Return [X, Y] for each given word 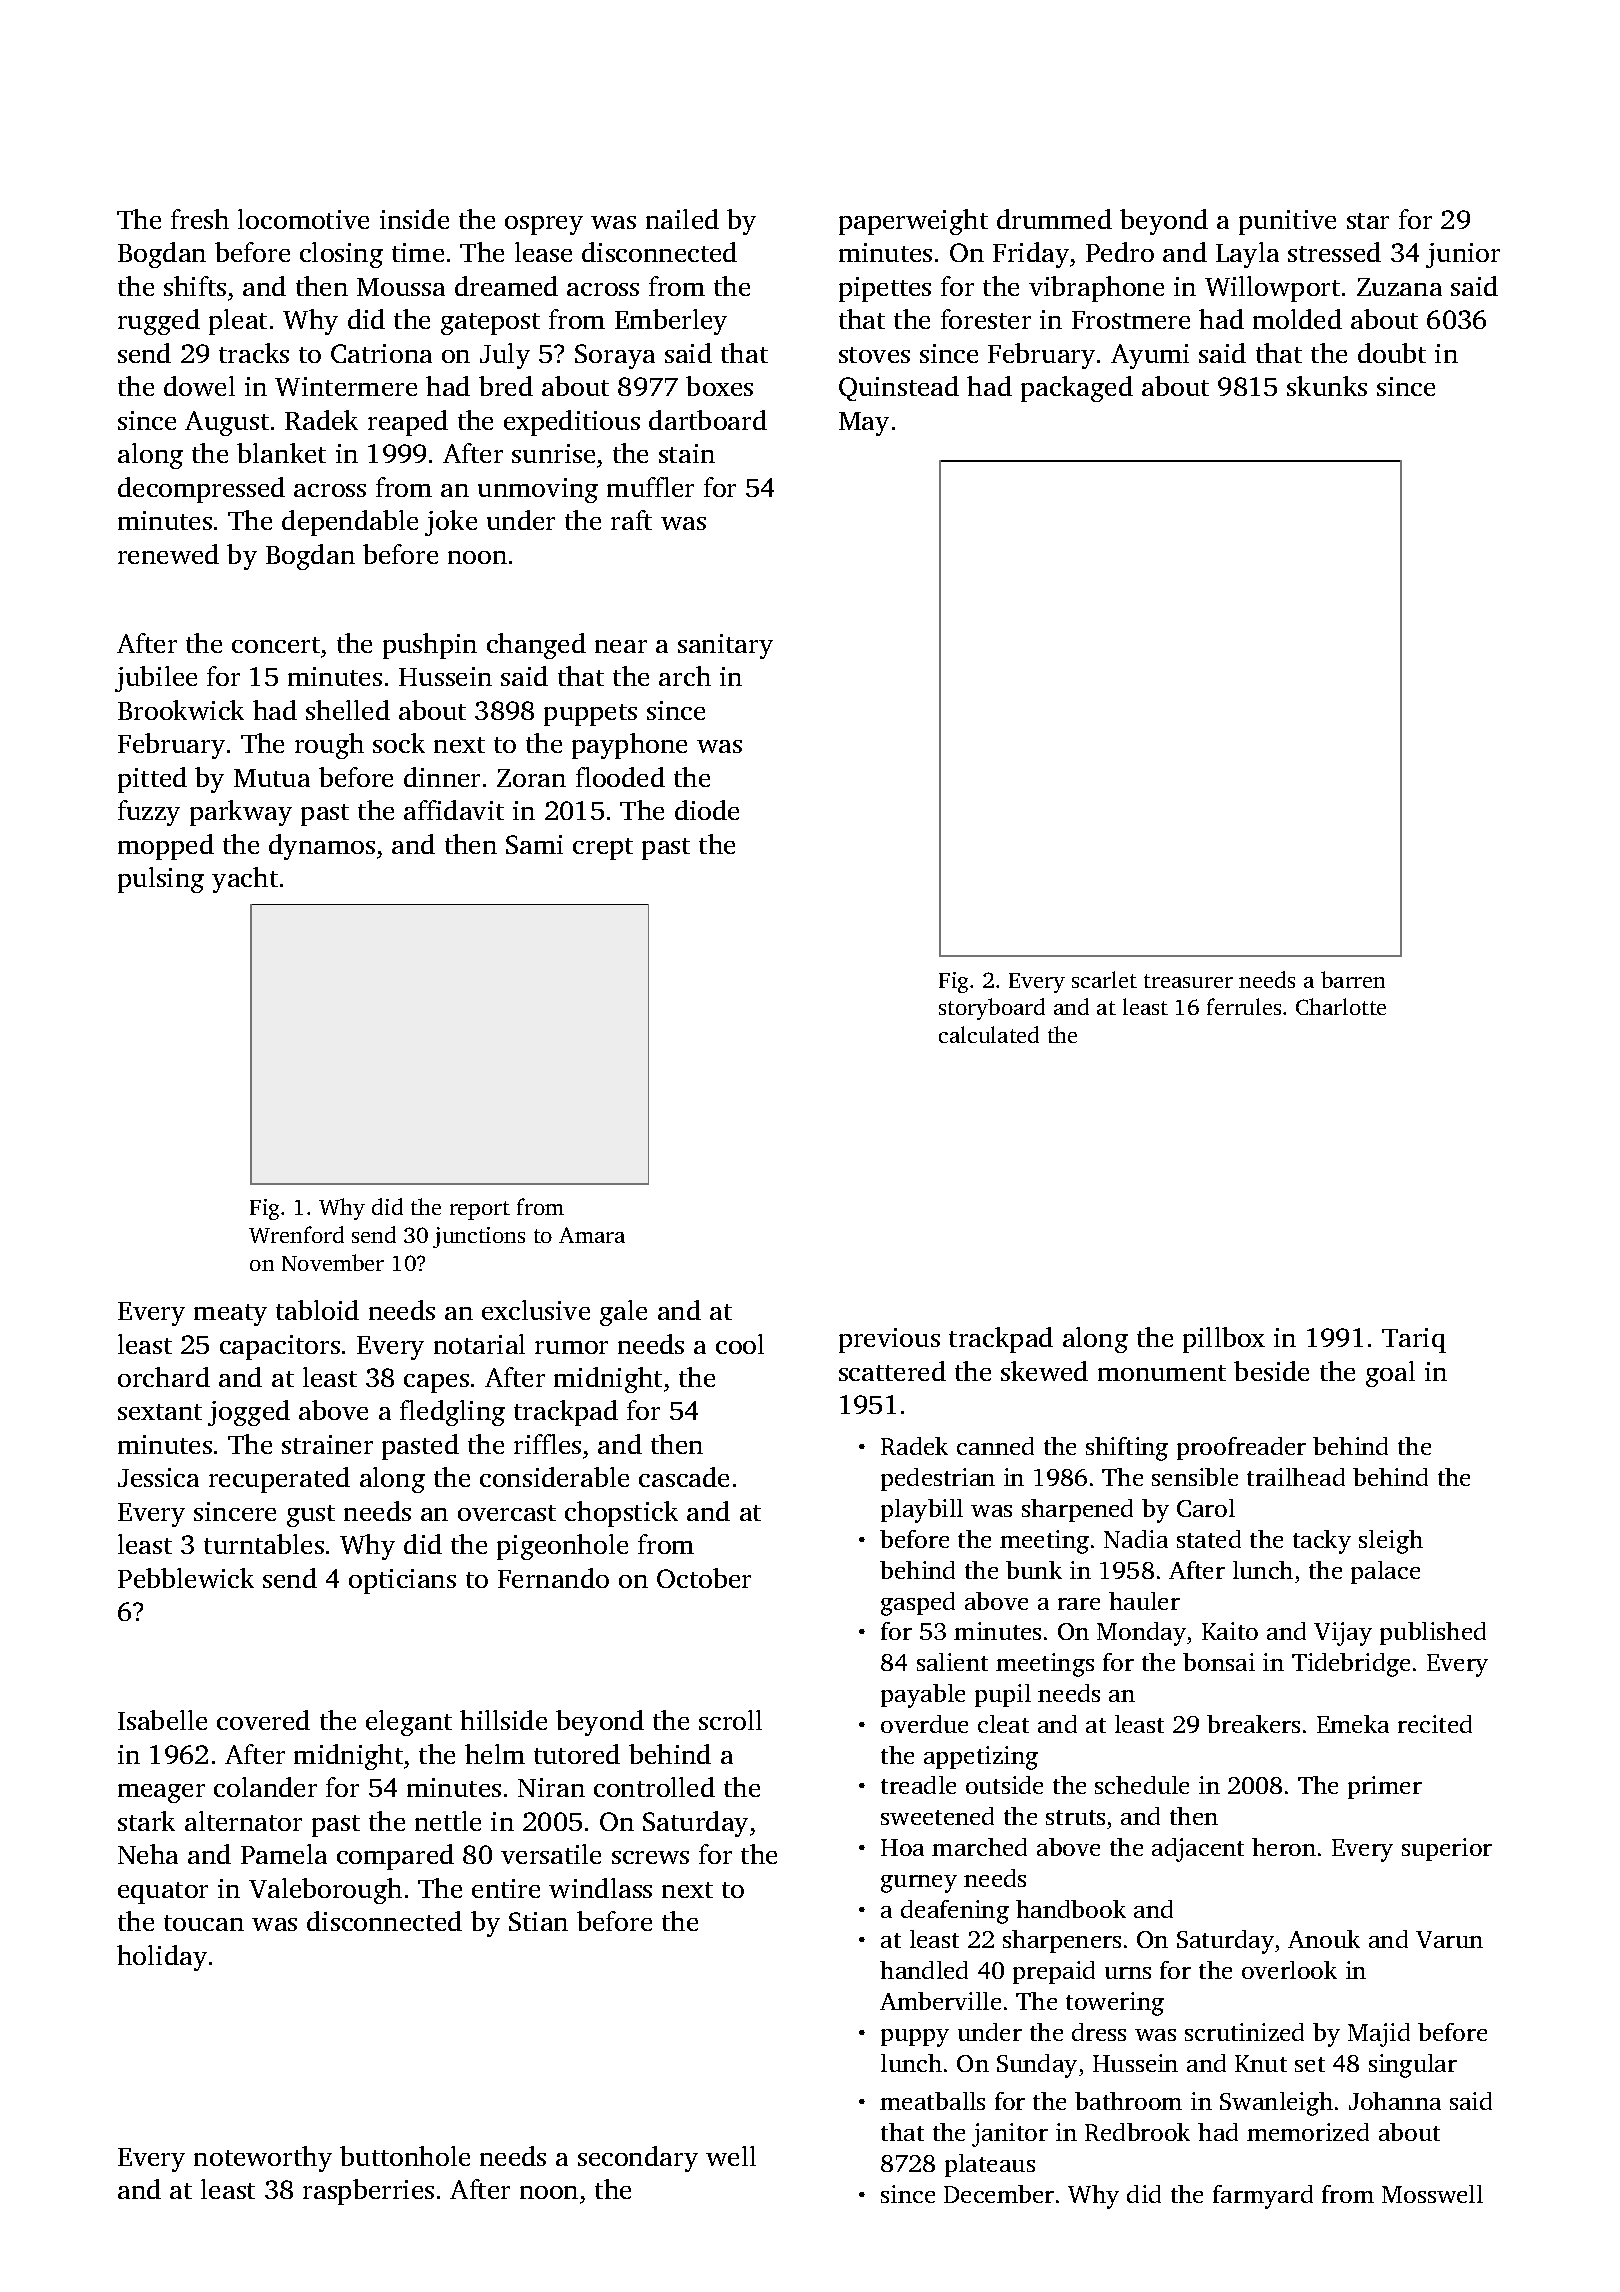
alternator [243, 1821]
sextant [160, 1412]
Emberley [671, 322]
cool [740, 1344]
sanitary [725, 646]
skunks [1327, 386]
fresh [200, 219]
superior [1447, 1849]
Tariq [1414, 1340]
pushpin [430, 646]
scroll [730, 1720]
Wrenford [296, 1234]
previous [889, 1340]
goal [1390, 1374]
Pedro [1120, 252]
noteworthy [263, 2159]
